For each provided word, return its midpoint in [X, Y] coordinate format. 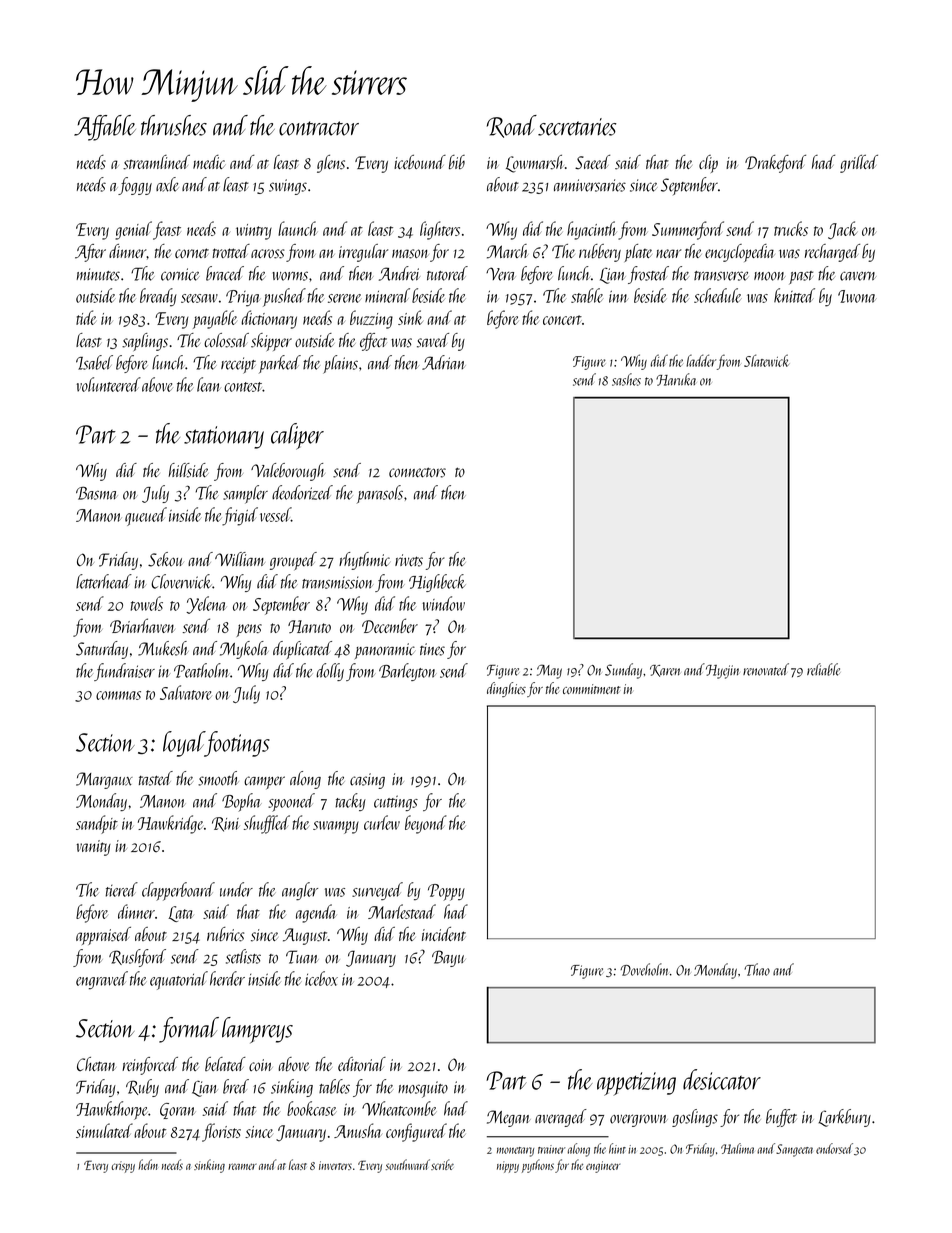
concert [562, 320]
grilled [859, 164]
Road [512, 126]
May [549, 671]
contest [243, 387]
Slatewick [766, 360]
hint [617, 1148]
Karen [665, 671]
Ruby [142, 1088]
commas [118, 695]
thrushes [174, 125]
